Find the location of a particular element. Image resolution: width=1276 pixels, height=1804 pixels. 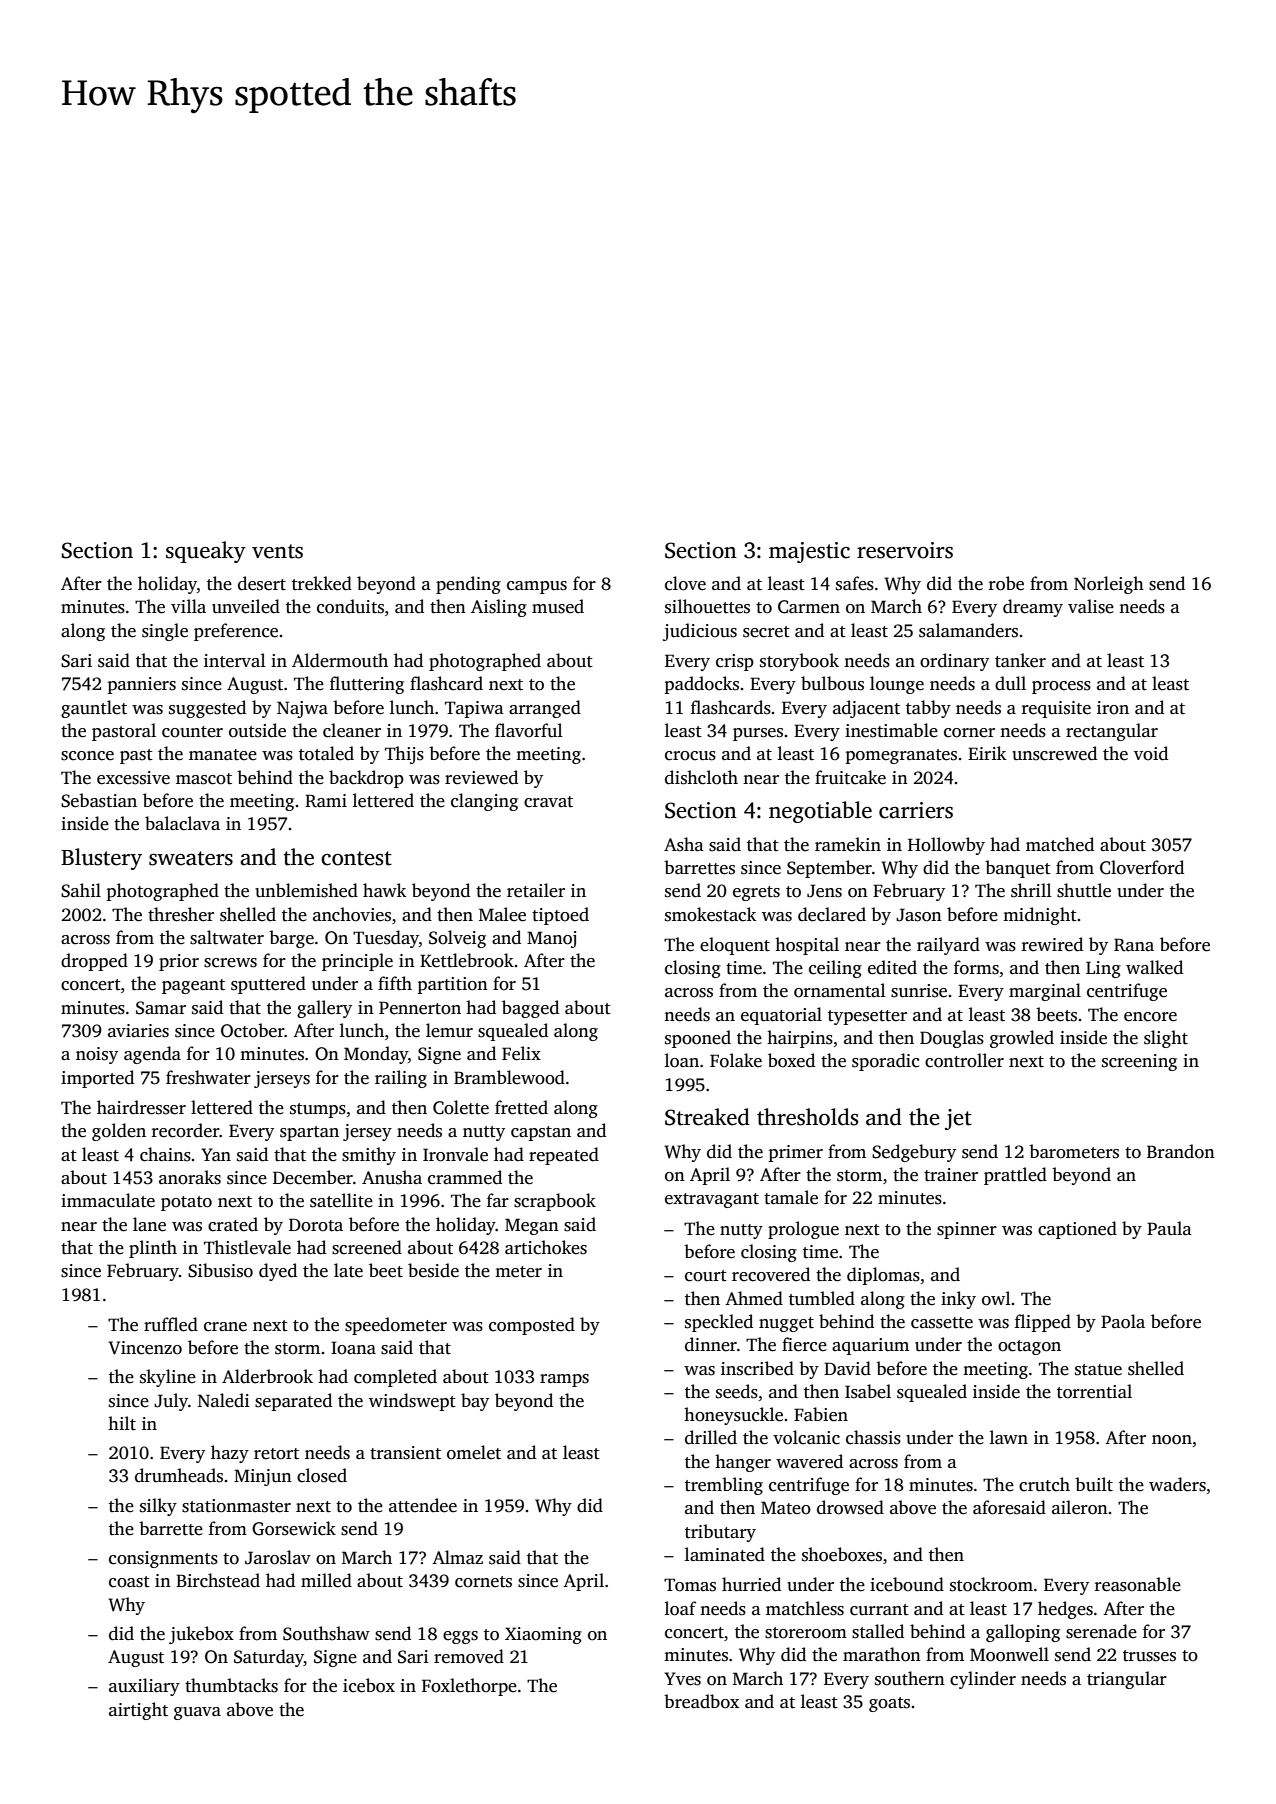

barge is located at coordinates (291, 939).
